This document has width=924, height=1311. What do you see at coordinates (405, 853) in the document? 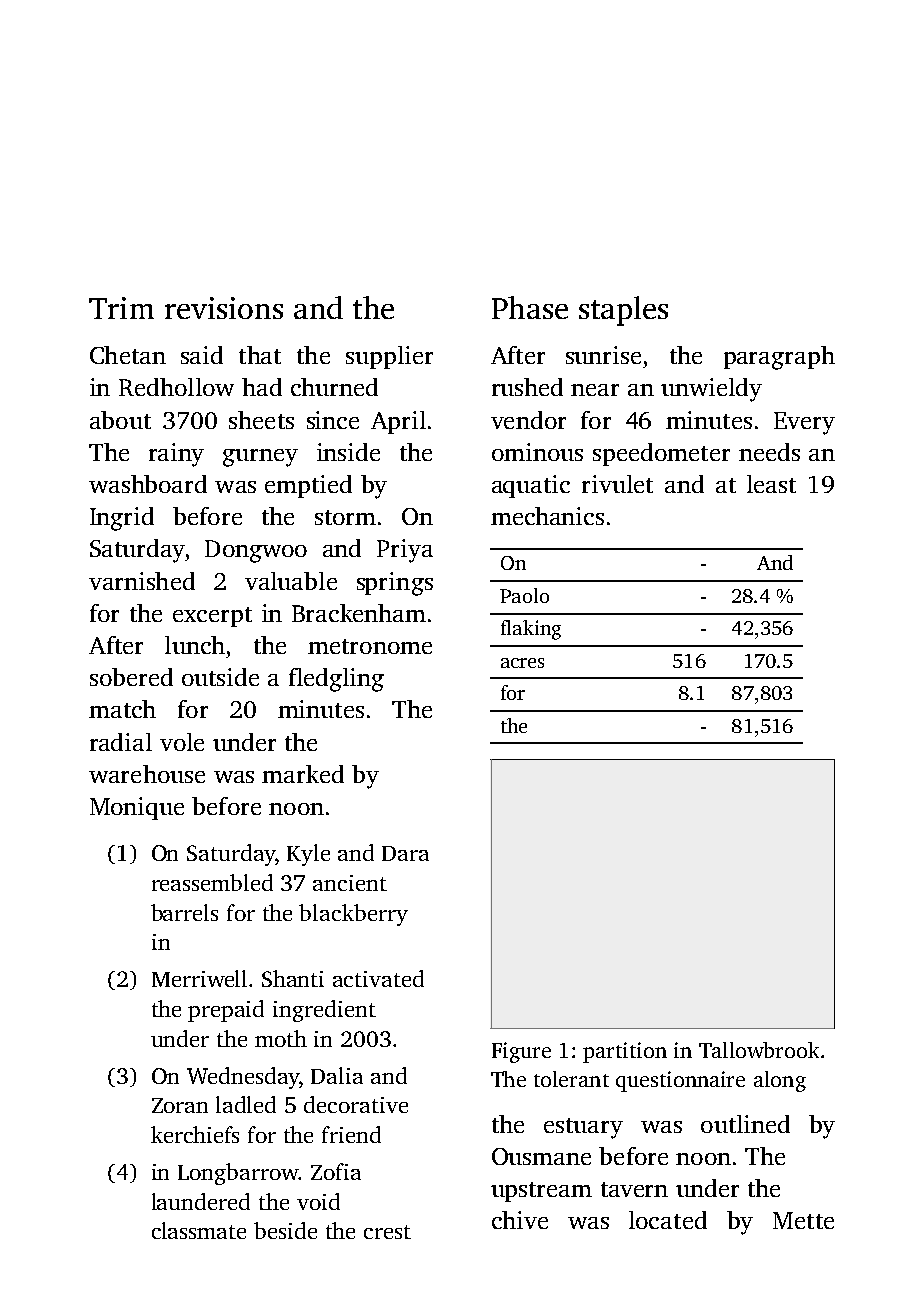
I see `Dara` at bounding box center [405, 853].
